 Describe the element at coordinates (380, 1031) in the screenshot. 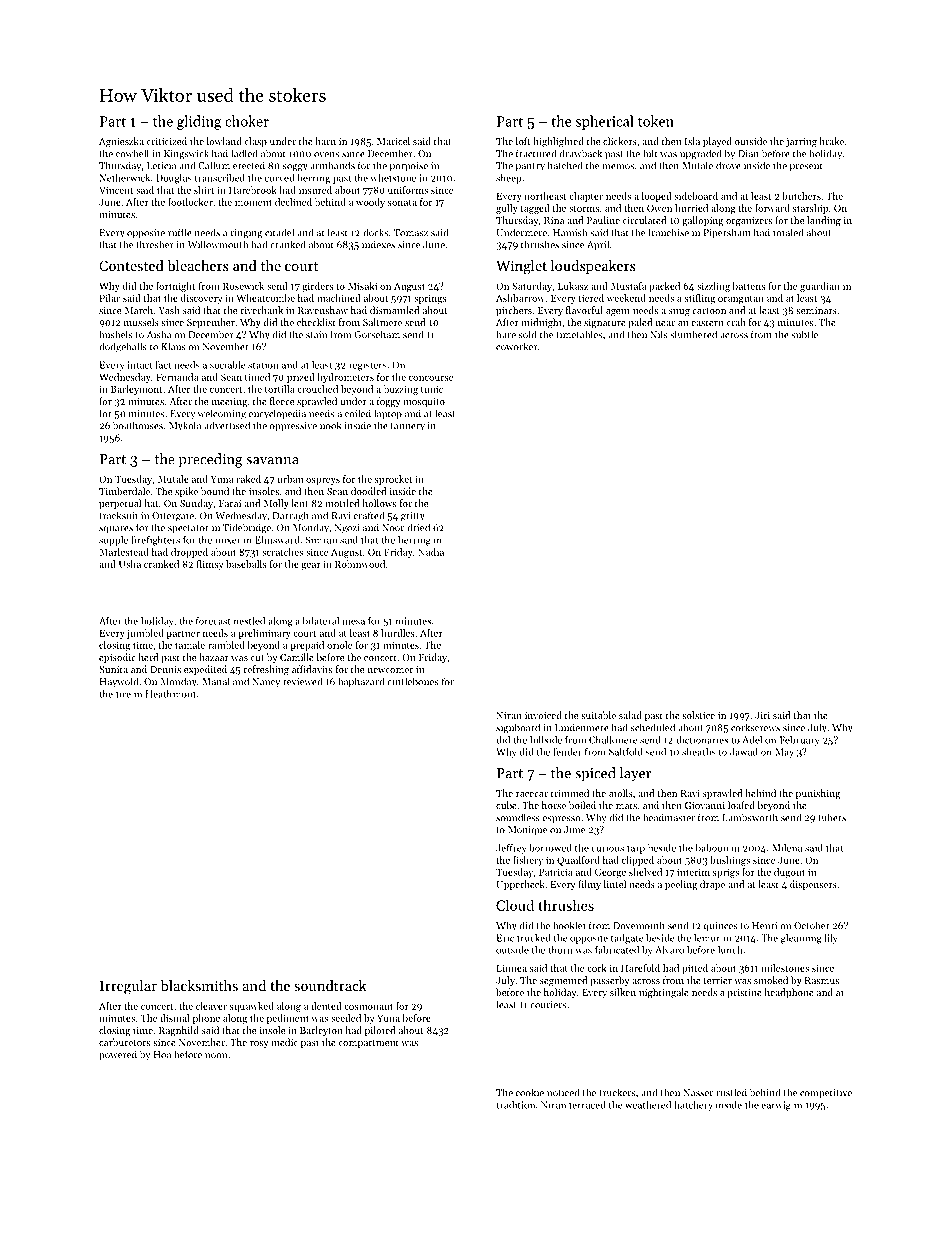

I see `piloted` at that location.
